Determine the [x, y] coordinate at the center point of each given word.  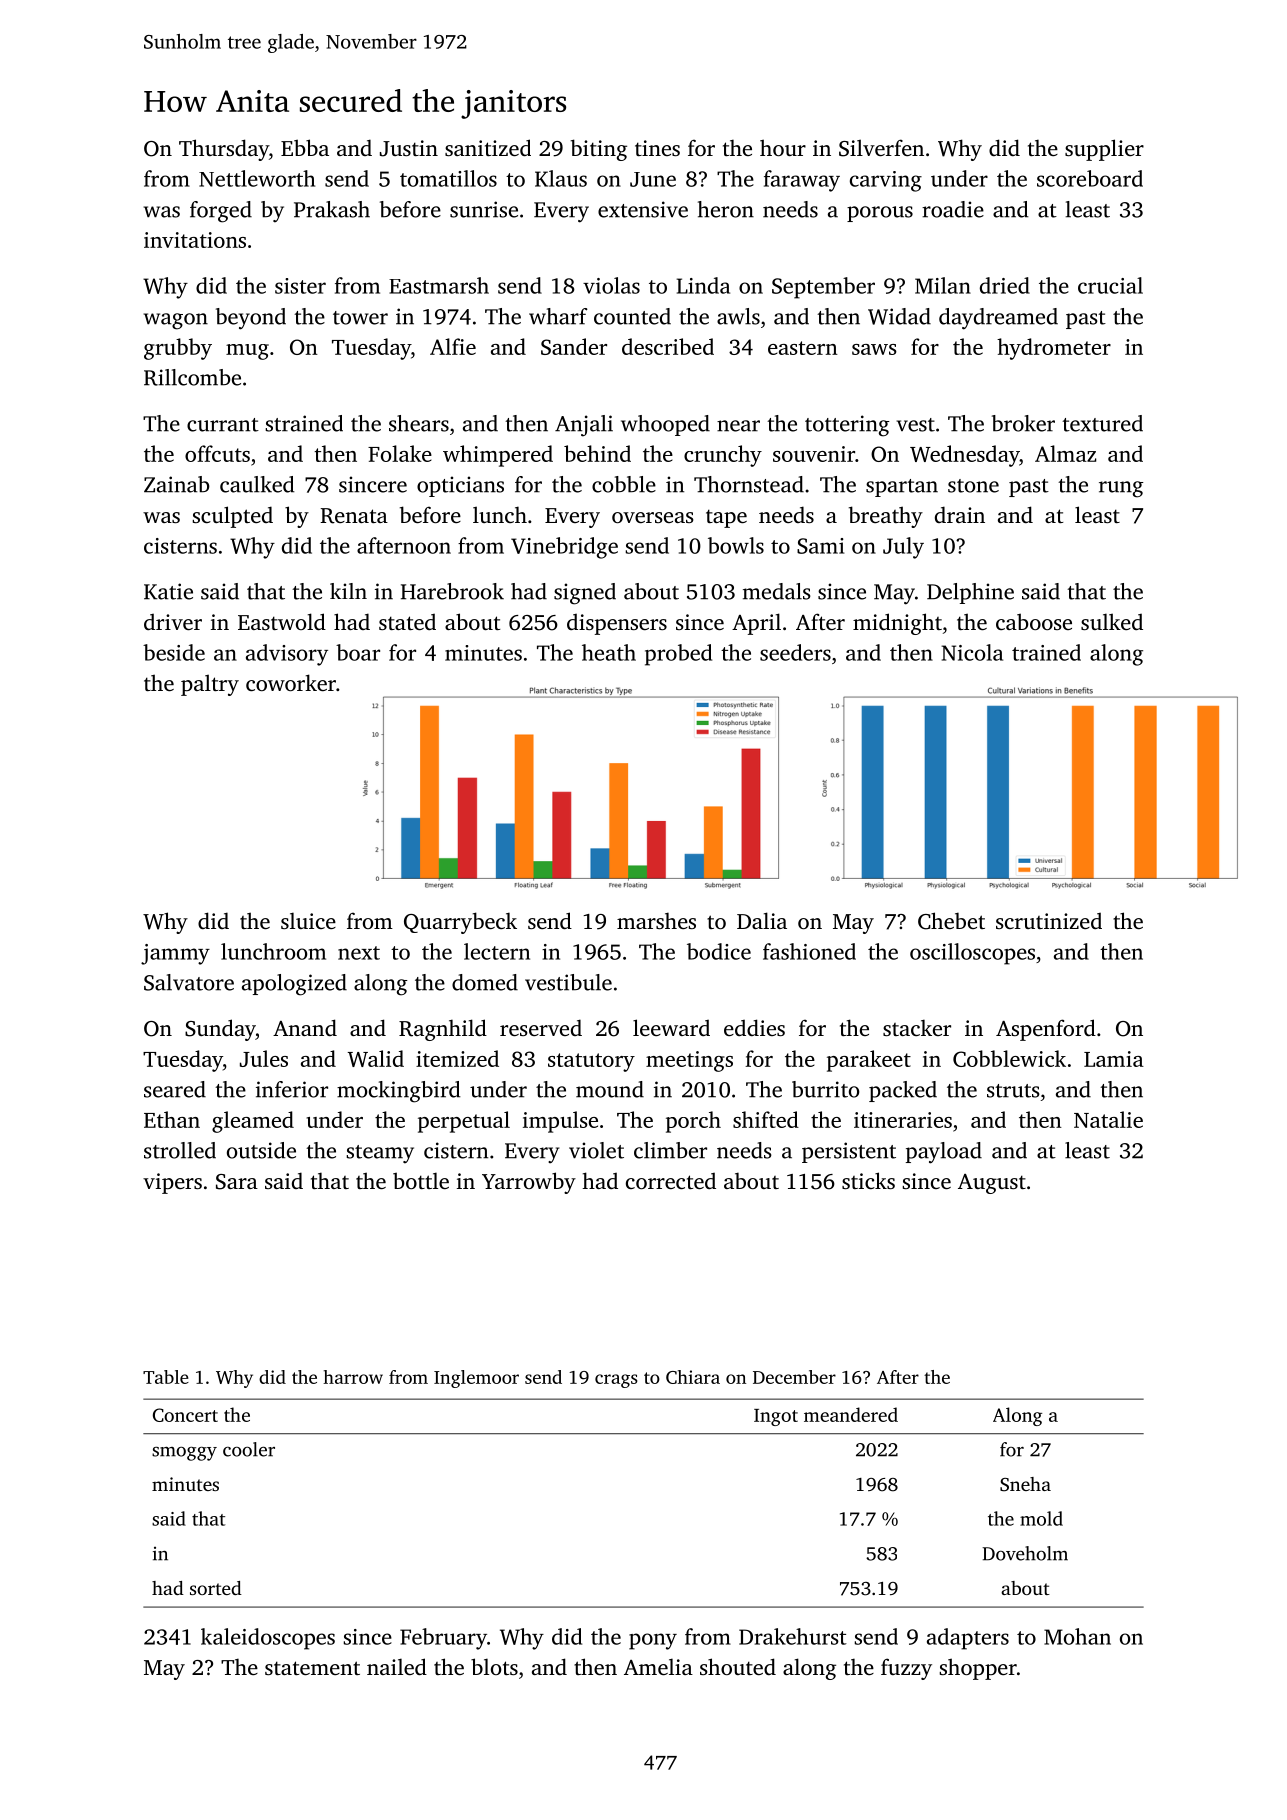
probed [678, 655]
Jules [264, 1058]
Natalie [1108, 1119]
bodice [719, 951]
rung [1121, 489]
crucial [1110, 285]
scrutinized [1049, 921]
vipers [172, 1183]
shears [419, 423]
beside [174, 652]
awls [738, 316]
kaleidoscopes [268, 1639]
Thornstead [749, 484]
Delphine [970, 593]
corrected [671, 1181]
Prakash [332, 209]
